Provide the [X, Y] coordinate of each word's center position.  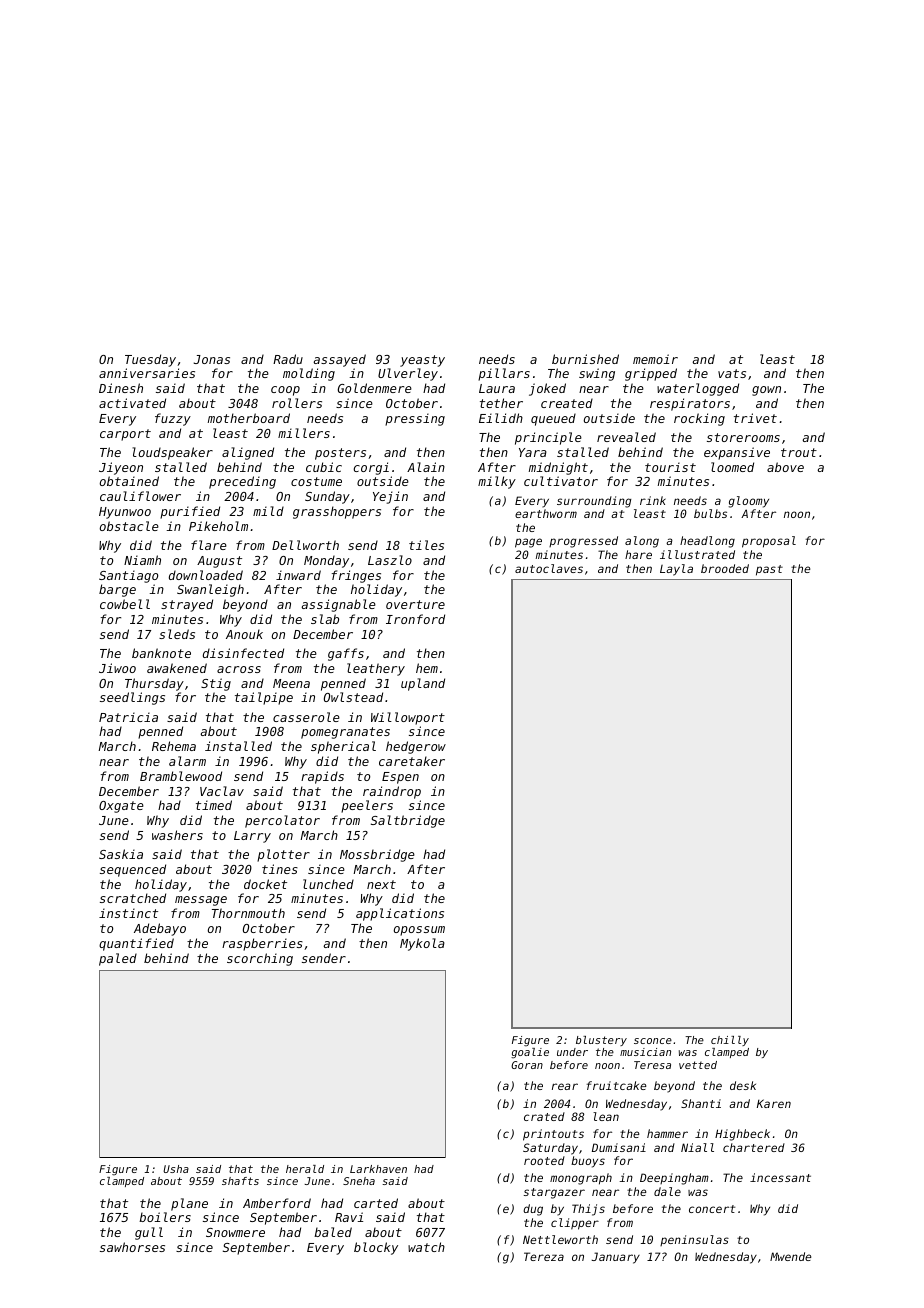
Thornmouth [248, 913]
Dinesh [121, 388]
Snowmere [235, 1232]
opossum [419, 931]
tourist [670, 467]
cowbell [125, 604]
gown [766, 391]
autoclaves [549, 568]
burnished [585, 359]
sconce [653, 1041]
